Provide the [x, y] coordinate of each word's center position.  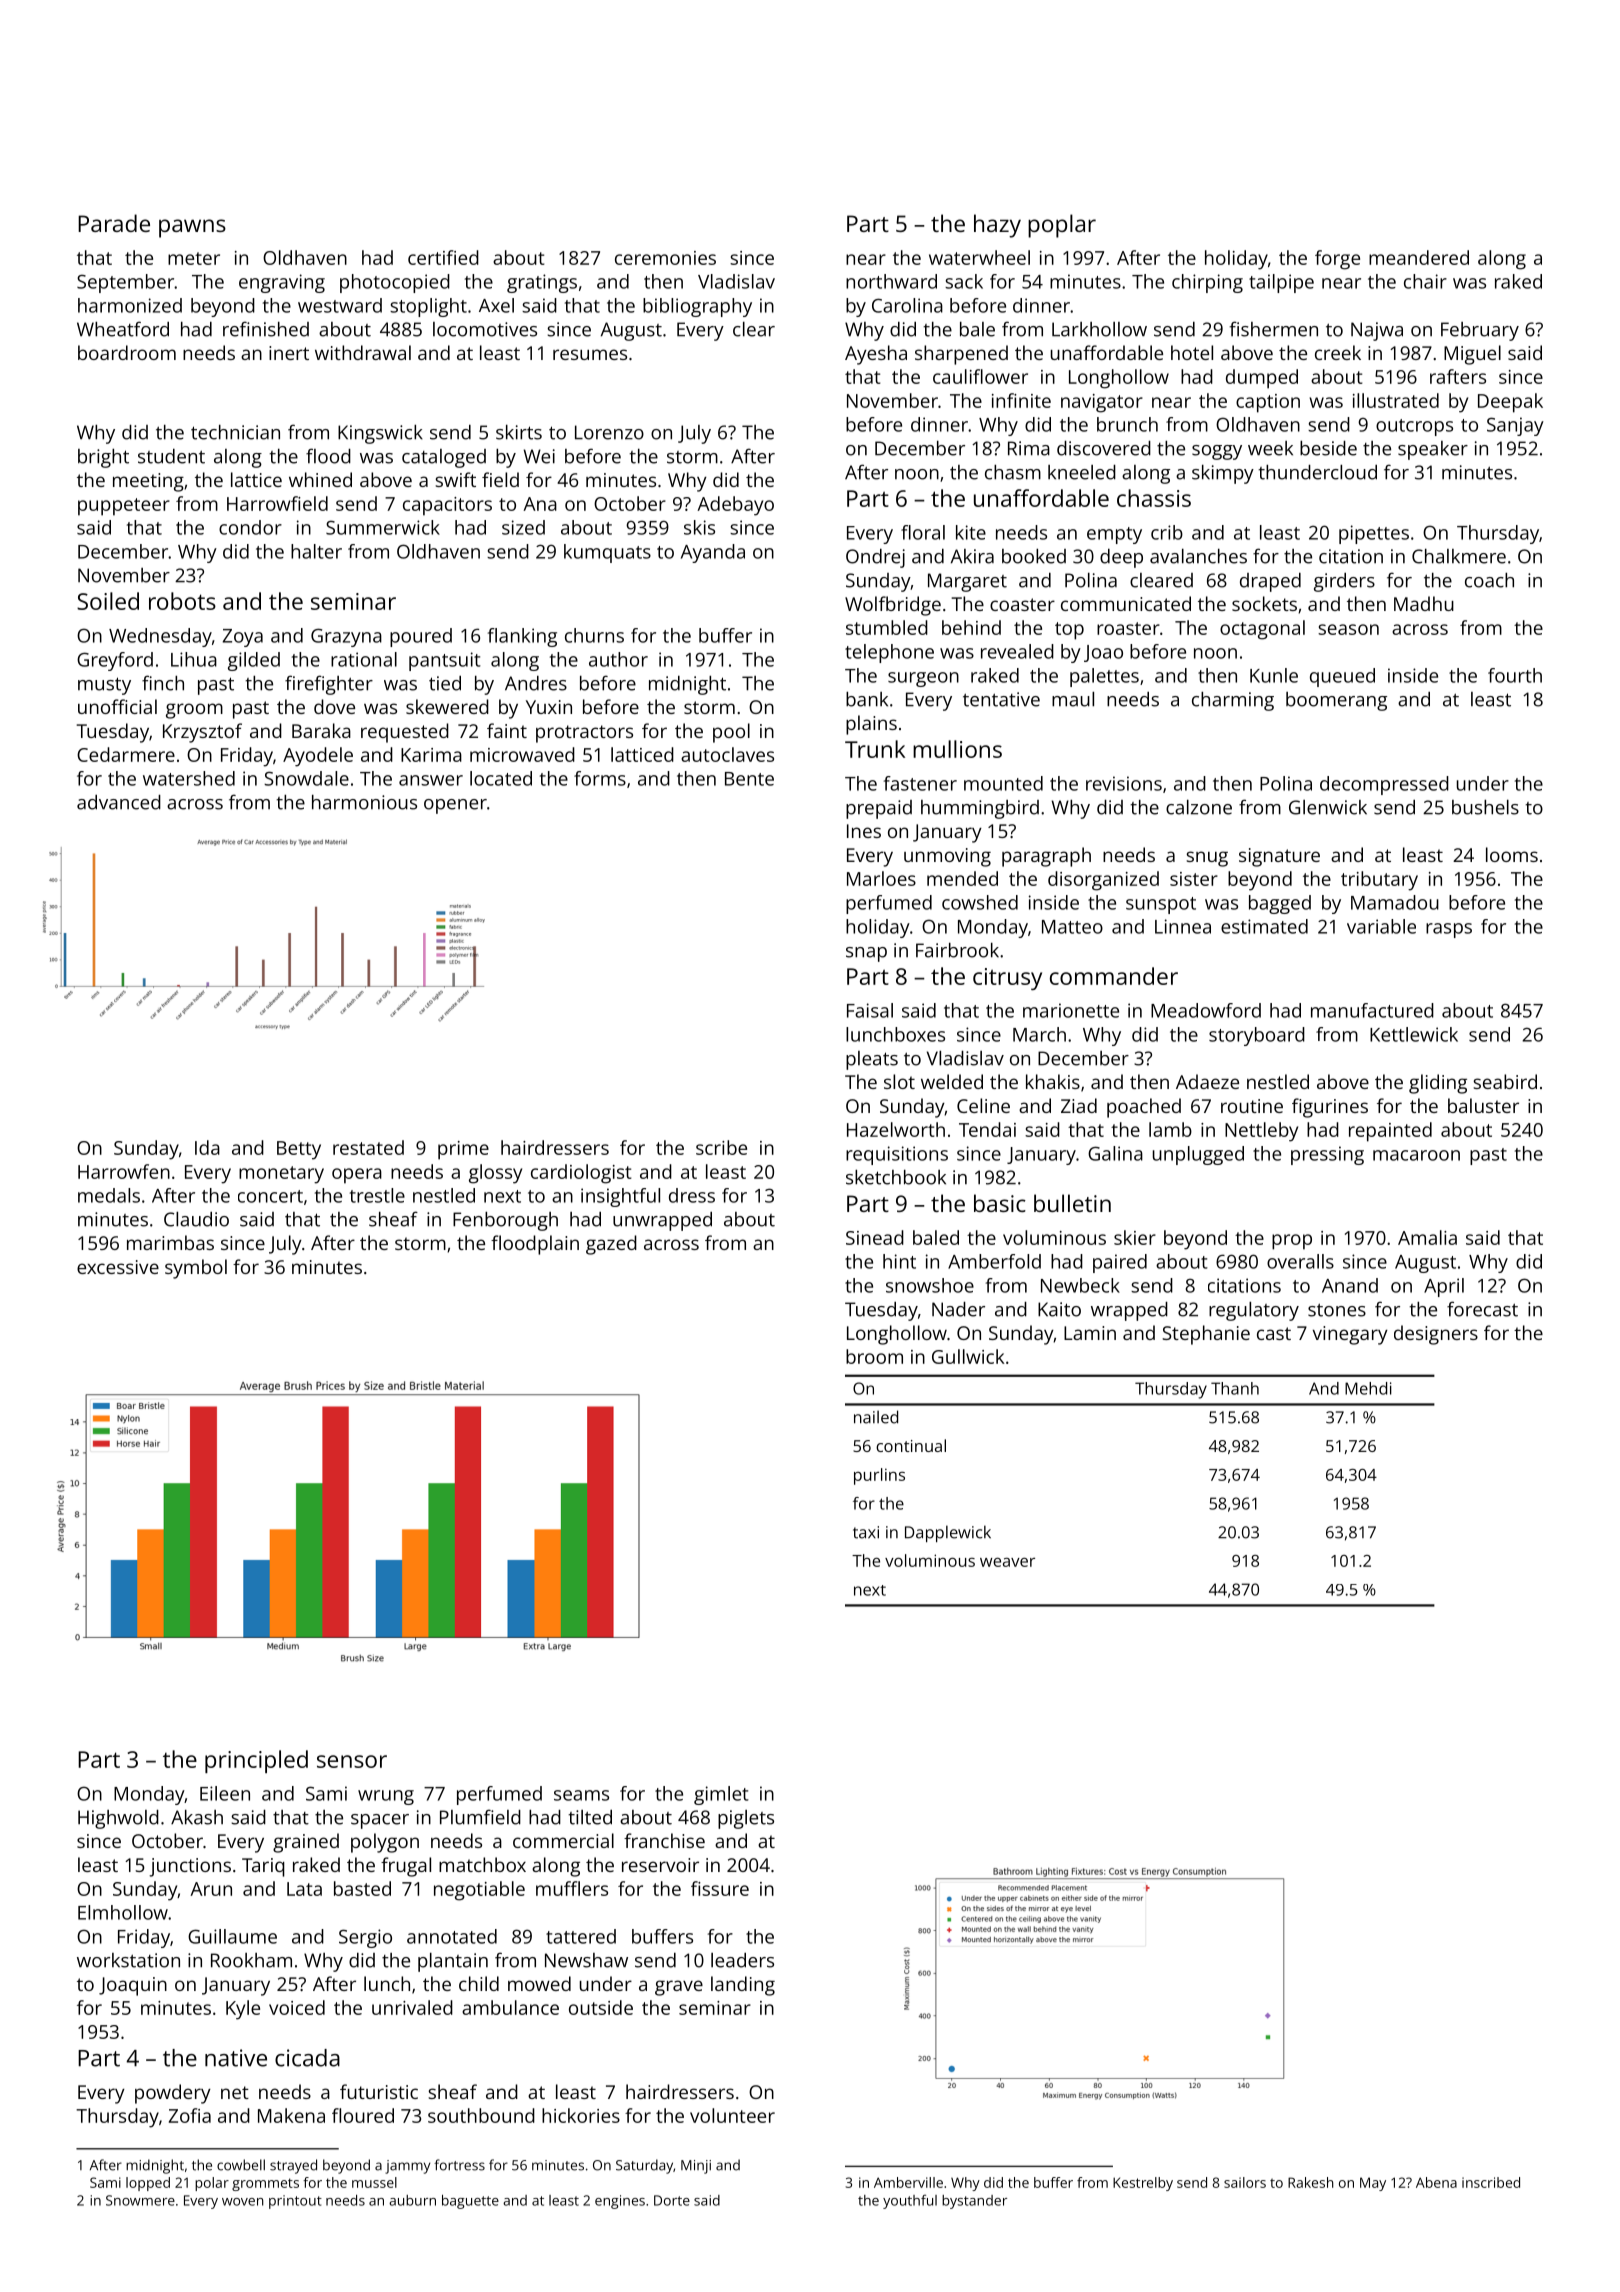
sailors [1245, 2182]
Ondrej [875, 558]
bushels [1485, 807]
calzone [1199, 807]
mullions [957, 749]
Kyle [243, 2010]
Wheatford [123, 329]
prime [463, 1150]
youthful [910, 2202]
